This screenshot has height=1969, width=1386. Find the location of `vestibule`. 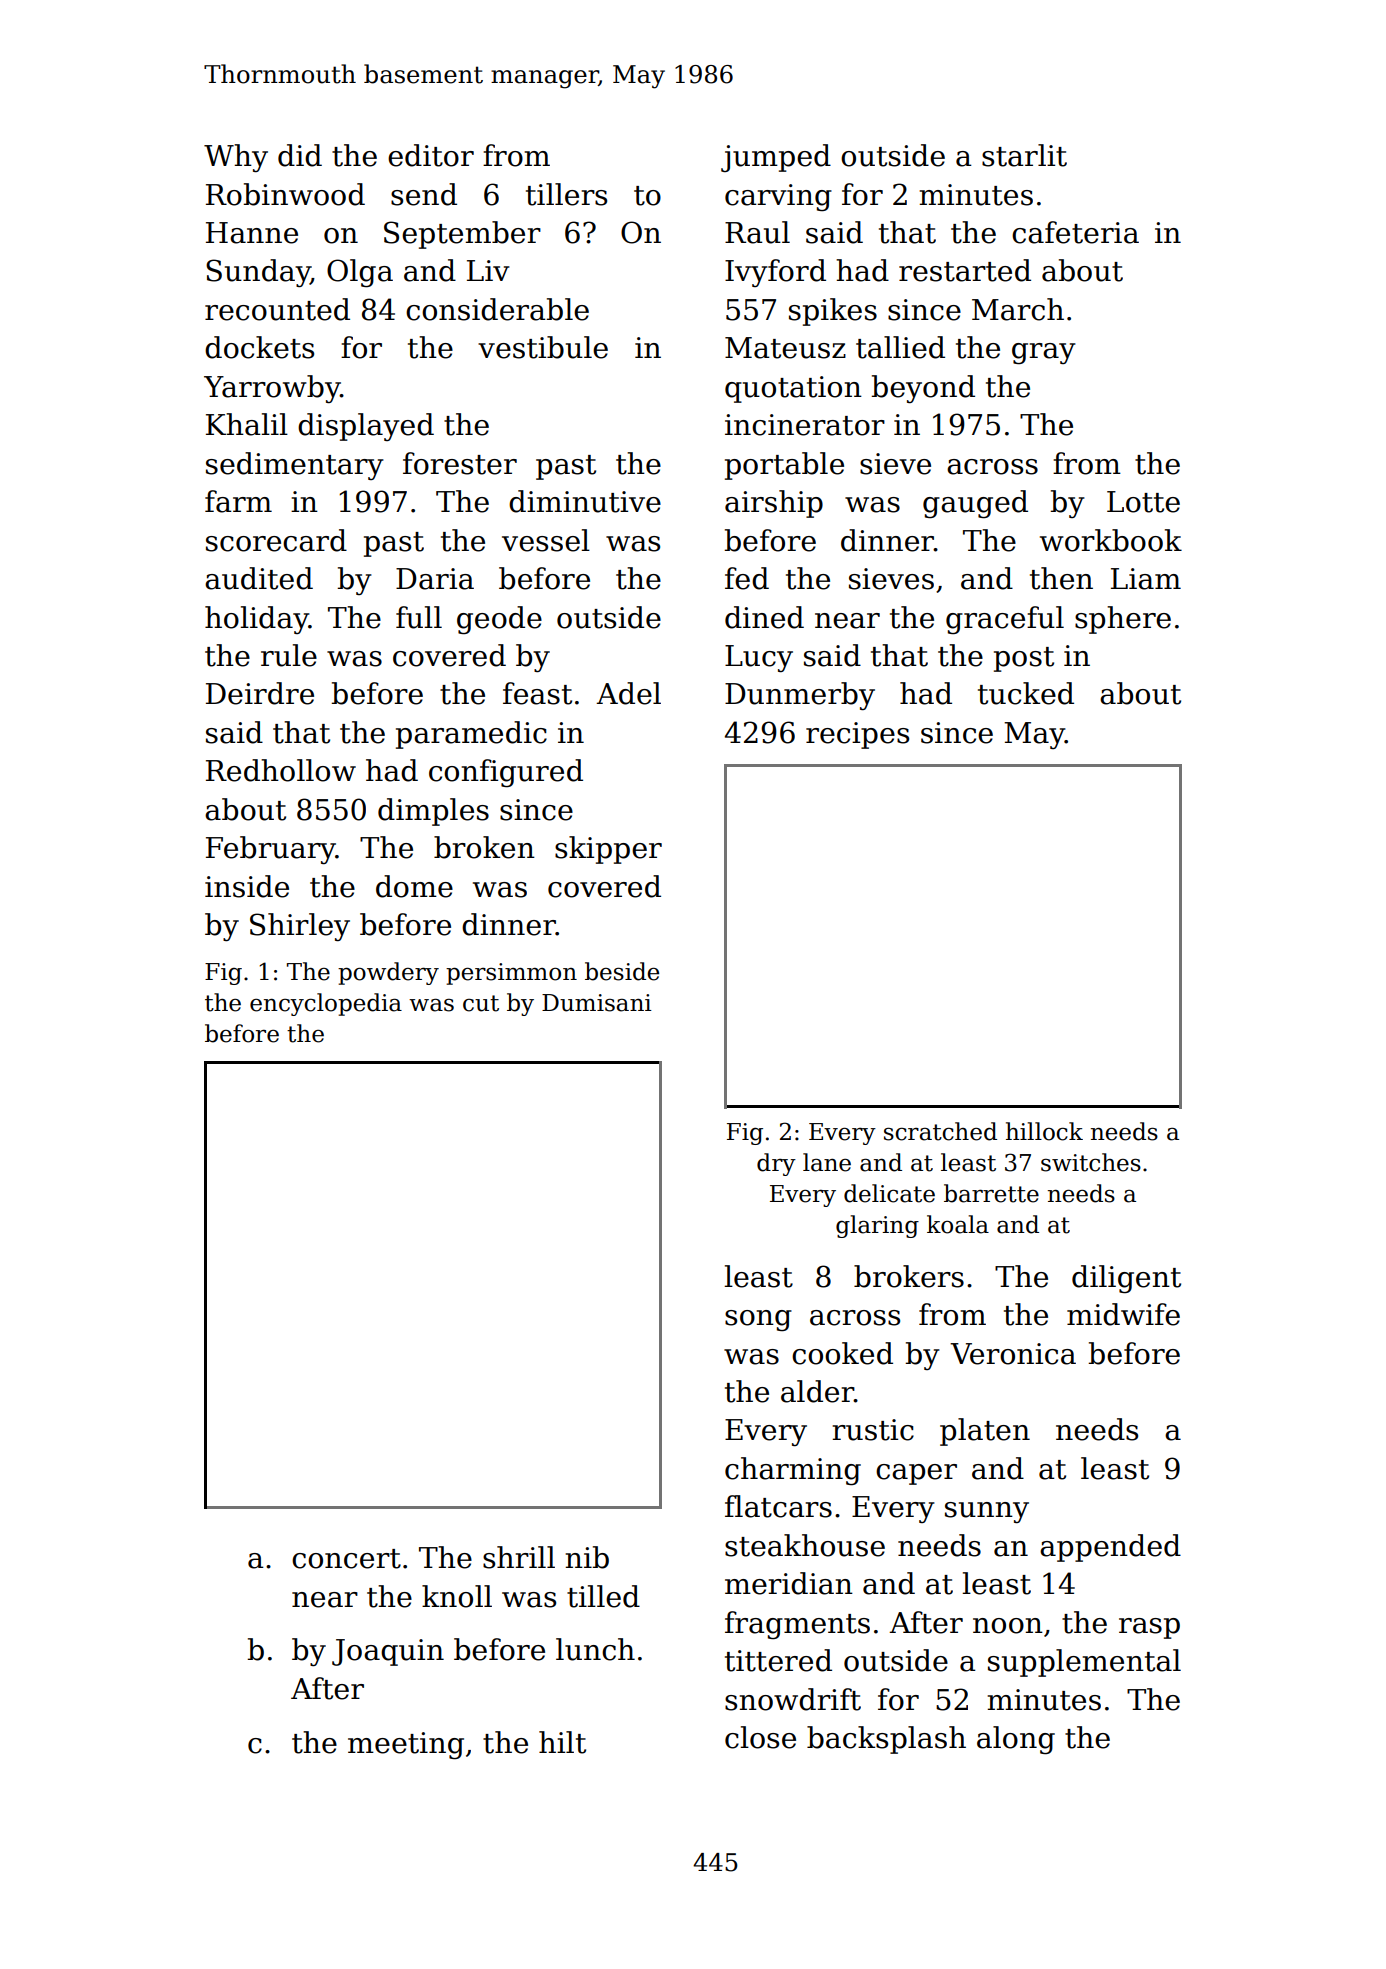

vestibule is located at coordinates (543, 347).
